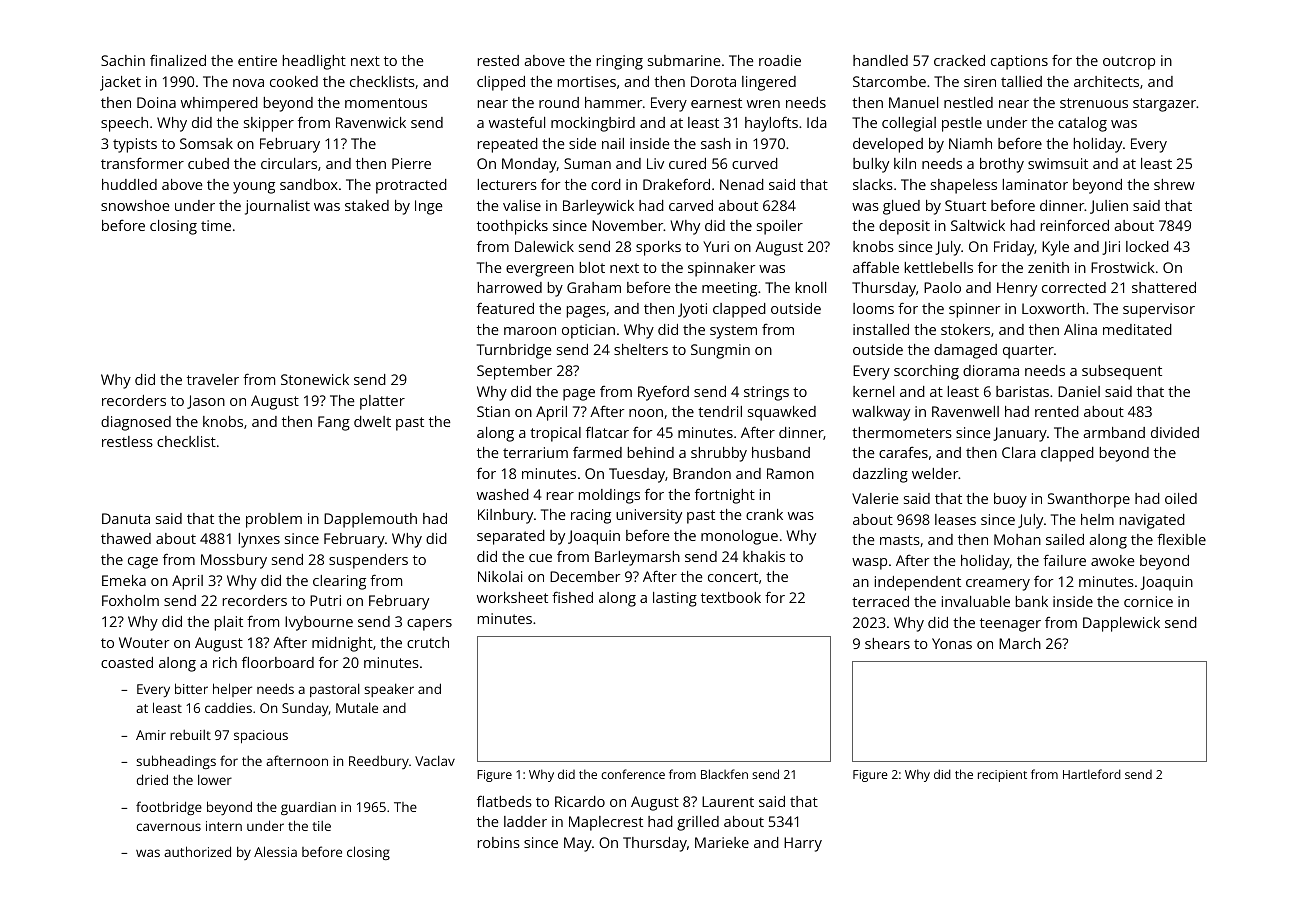 The image size is (1308, 924). What do you see at coordinates (228, 708) in the screenshot?
I see `caddies` at bounding box center [228, 708].
